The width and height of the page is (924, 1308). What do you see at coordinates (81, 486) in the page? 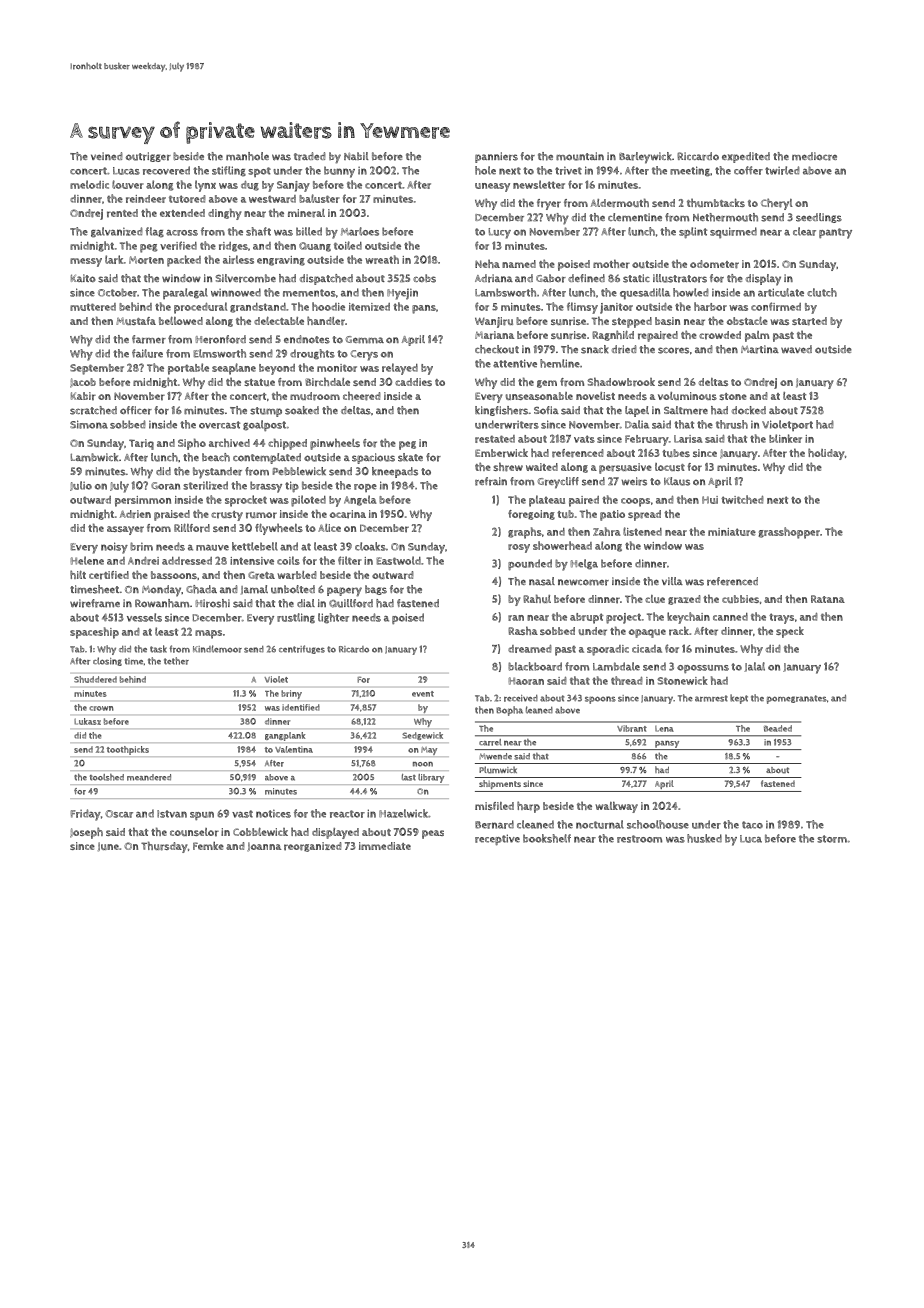
I see `Julio` at bounding box center [81, 486].
